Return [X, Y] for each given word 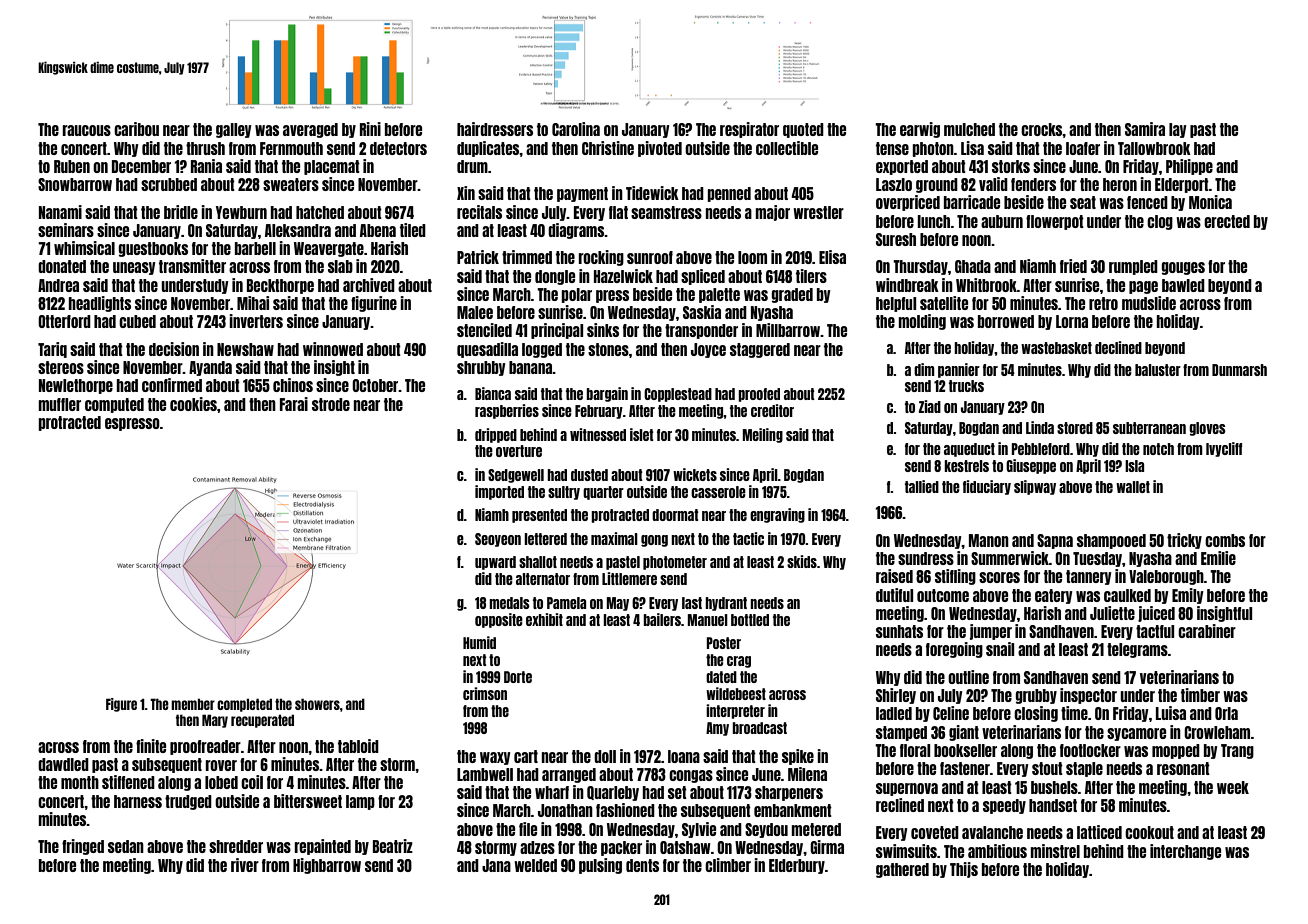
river [245, 865]
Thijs [964, 870]
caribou [136, 129]
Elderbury [797, 866]
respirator [749, 130]
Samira [1145, 129]
